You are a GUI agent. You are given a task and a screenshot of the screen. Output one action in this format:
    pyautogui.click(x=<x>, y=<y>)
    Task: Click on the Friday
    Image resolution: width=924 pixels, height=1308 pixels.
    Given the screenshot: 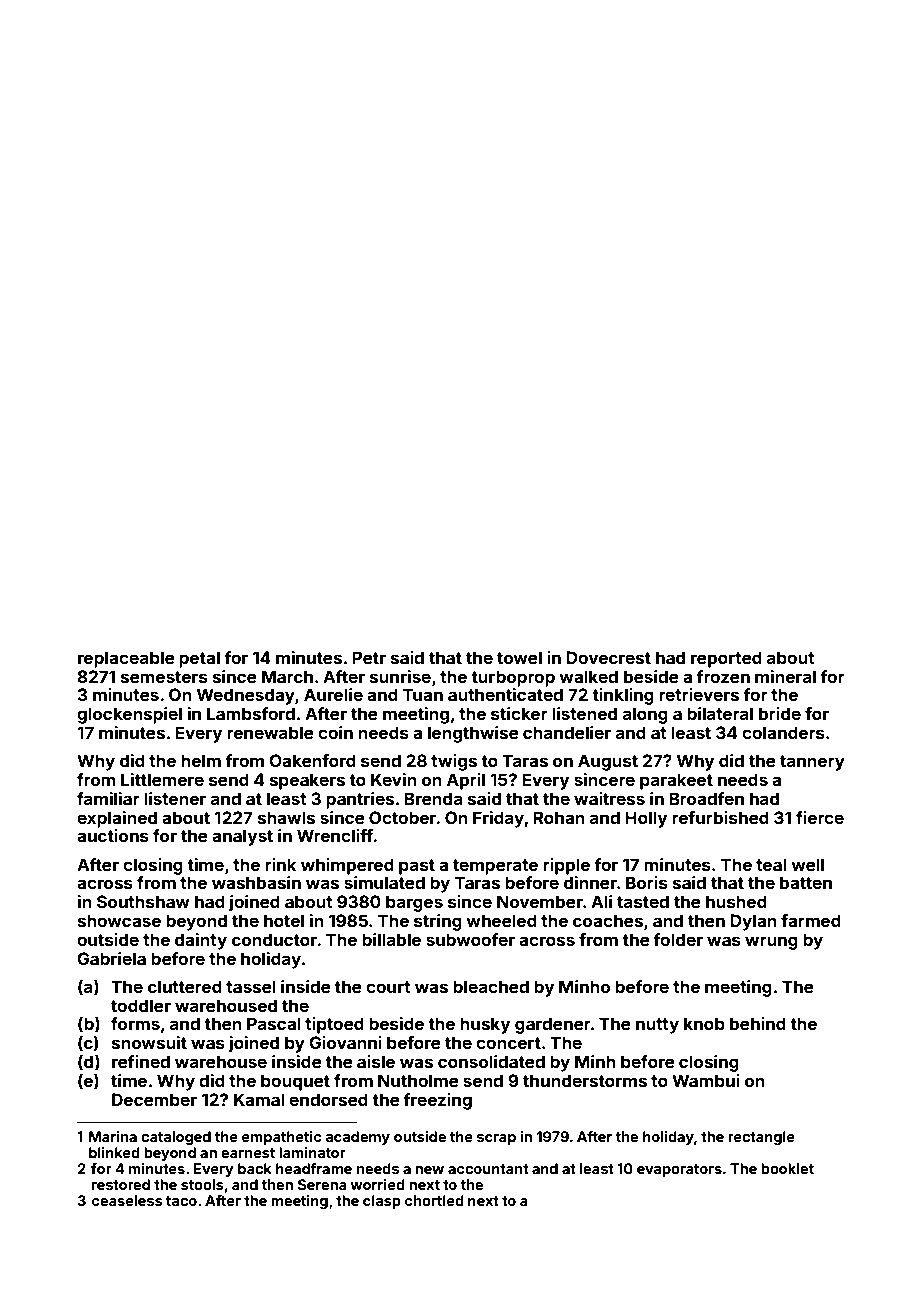 What is the action you would take?
    pyautogui.click(x=498, y=819)
